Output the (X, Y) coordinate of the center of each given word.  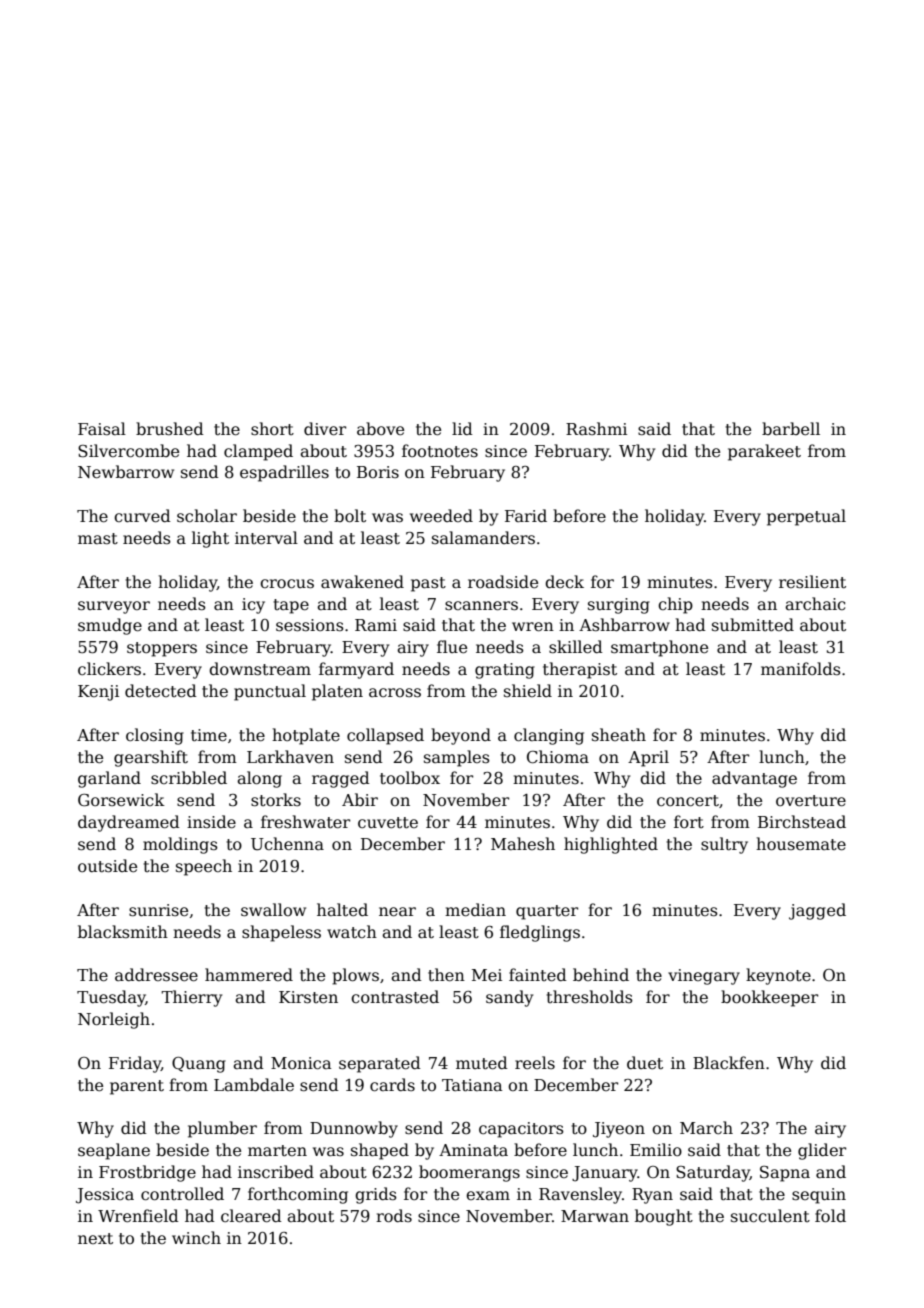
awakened (362, 582)
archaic (815, 604)
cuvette (388, 823)
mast (98, 538)
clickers (109, 669)
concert (688, 801)
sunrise (158, 910)
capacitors (521, 1130)
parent (137, 1087)
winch (196, 1237)
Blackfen (729, 1063)
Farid (526, 515)
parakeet (764, 452)
